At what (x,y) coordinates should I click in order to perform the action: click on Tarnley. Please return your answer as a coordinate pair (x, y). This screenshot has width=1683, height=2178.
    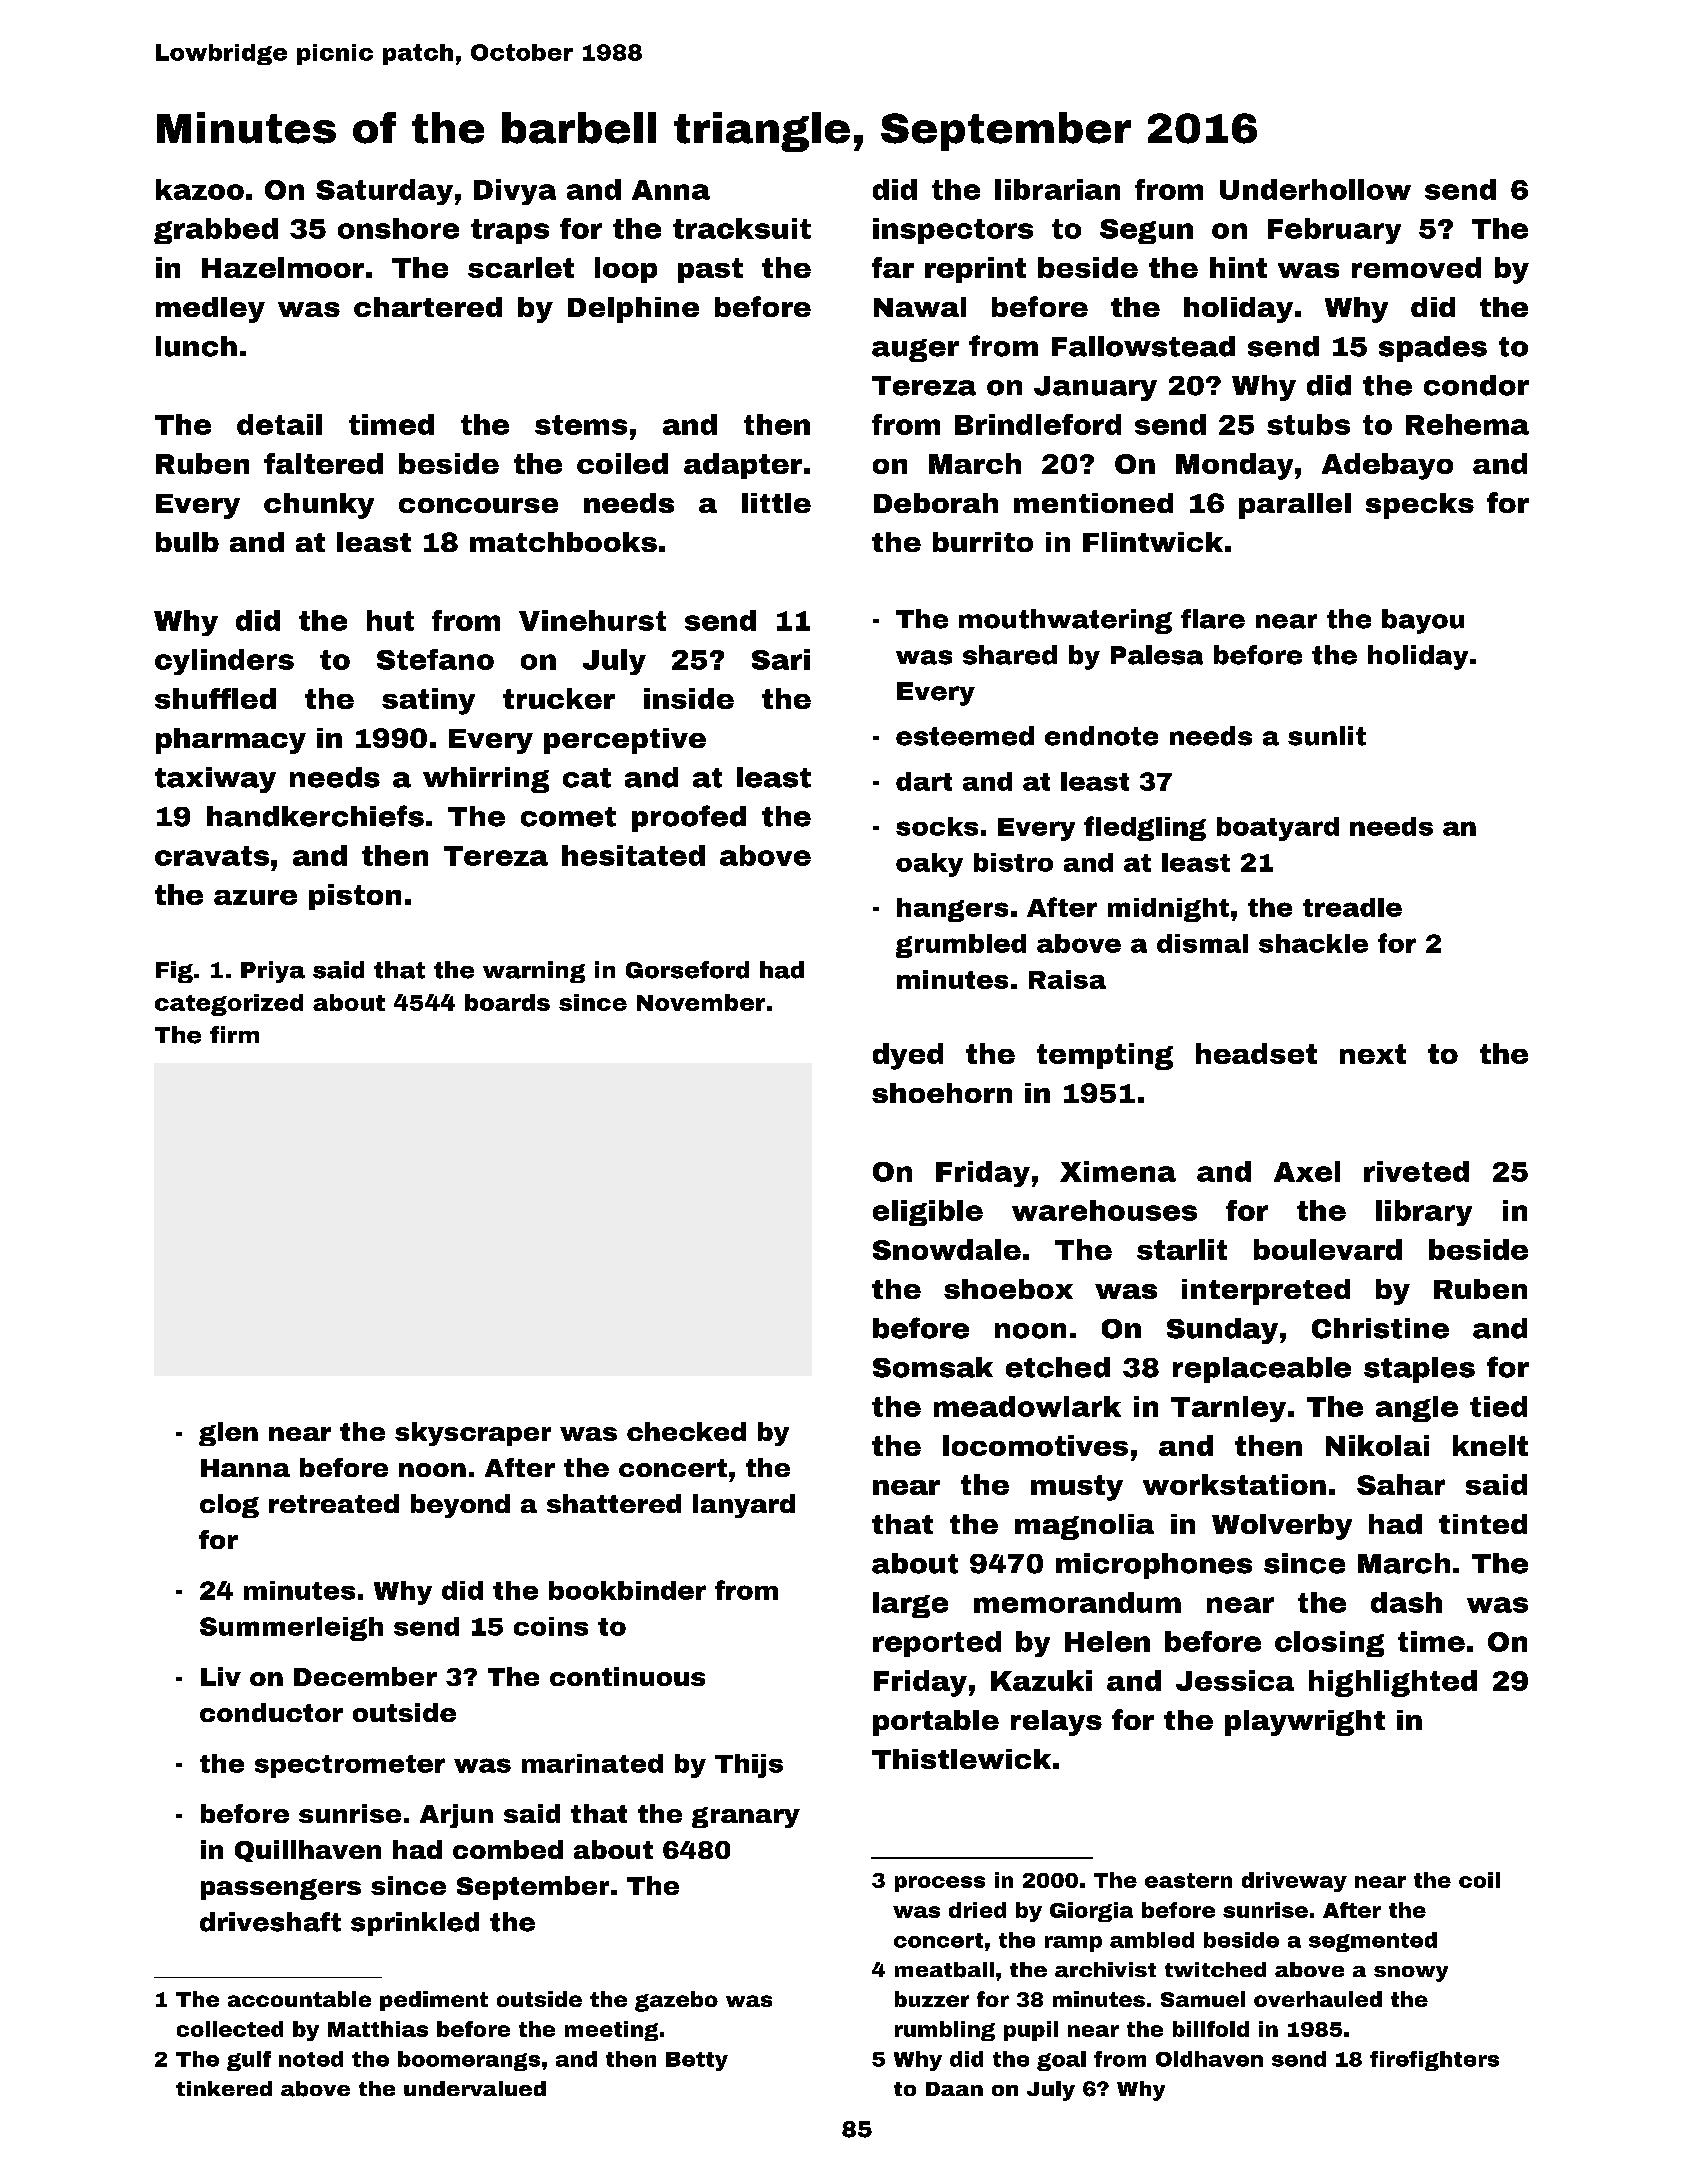
    Looking at the image, I should click on (1228, 1409).
